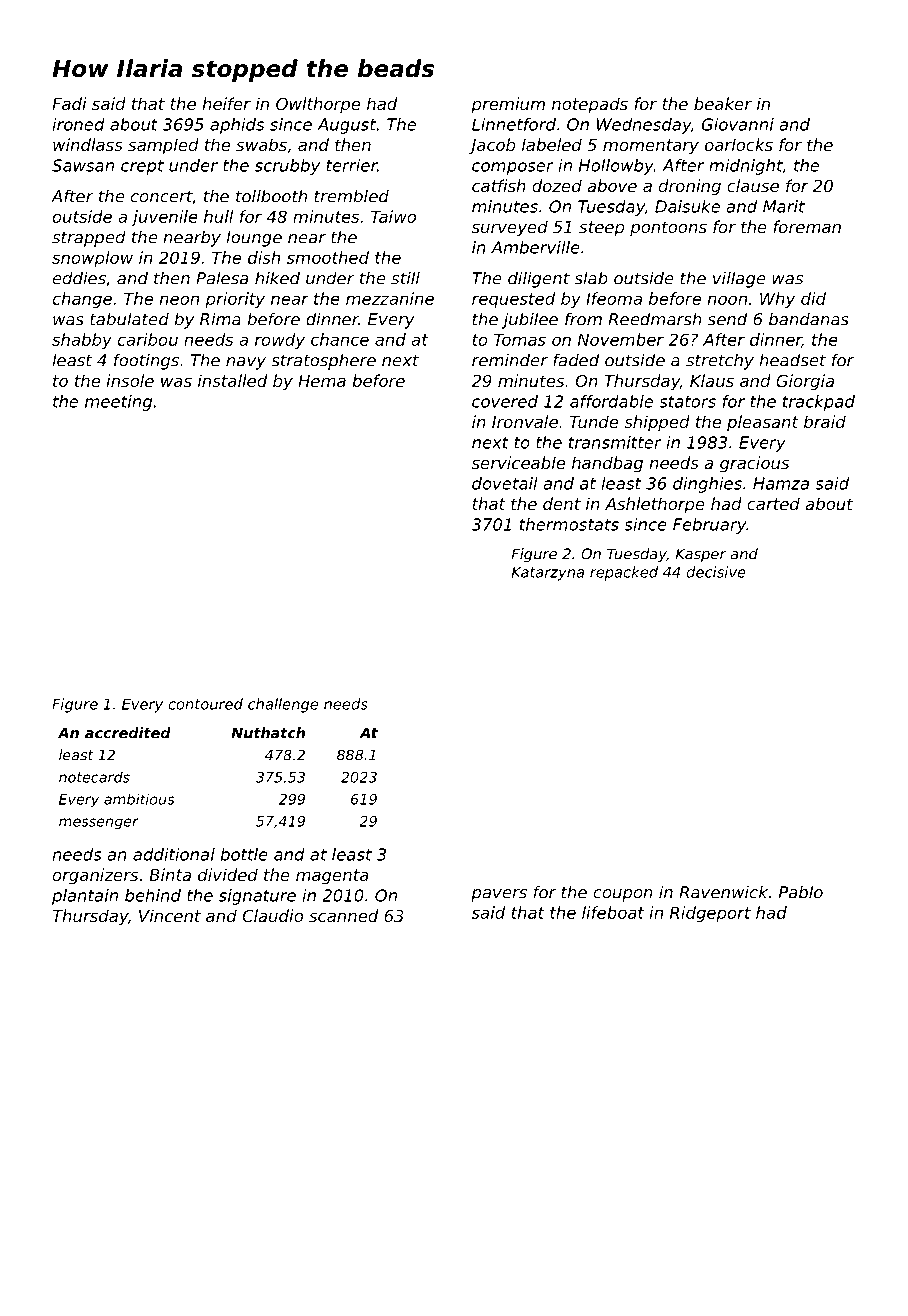  What do you see at coordinates (69, 103) in the screenshot?
I see `Fadi` at bounding box center [69, 103].
